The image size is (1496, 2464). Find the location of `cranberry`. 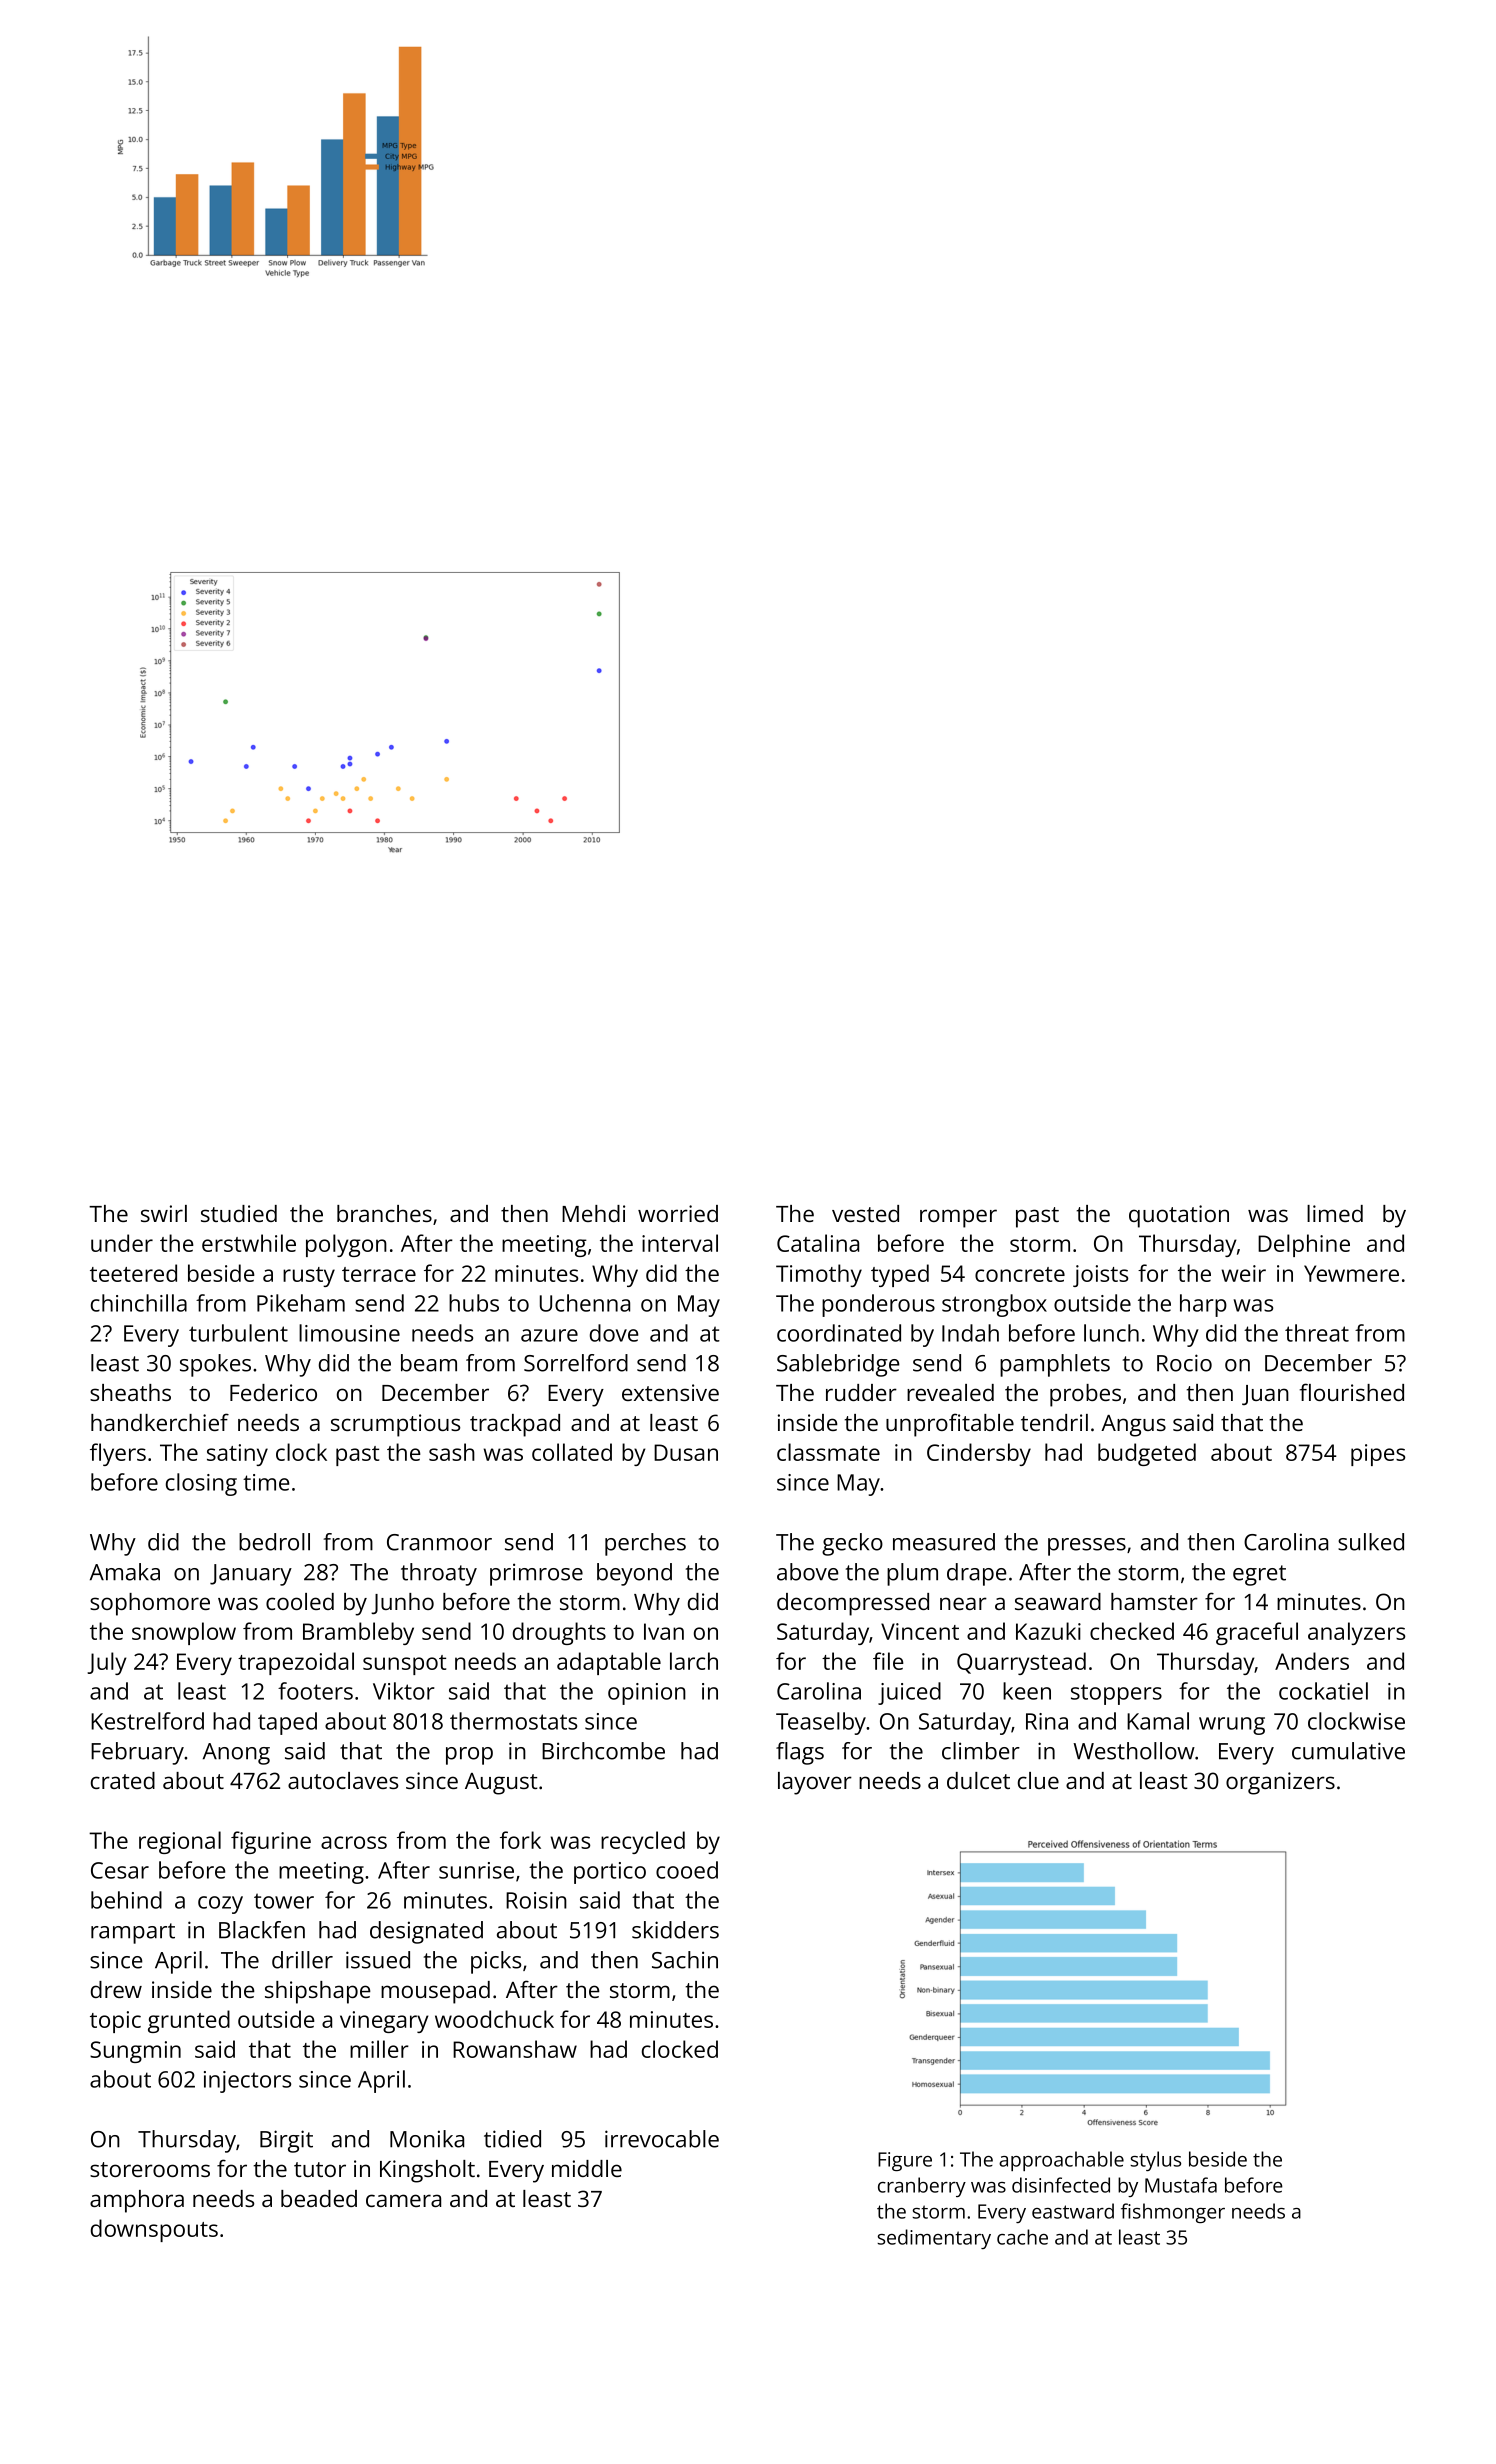

cranberry is located at coordinates (922, 2187).
